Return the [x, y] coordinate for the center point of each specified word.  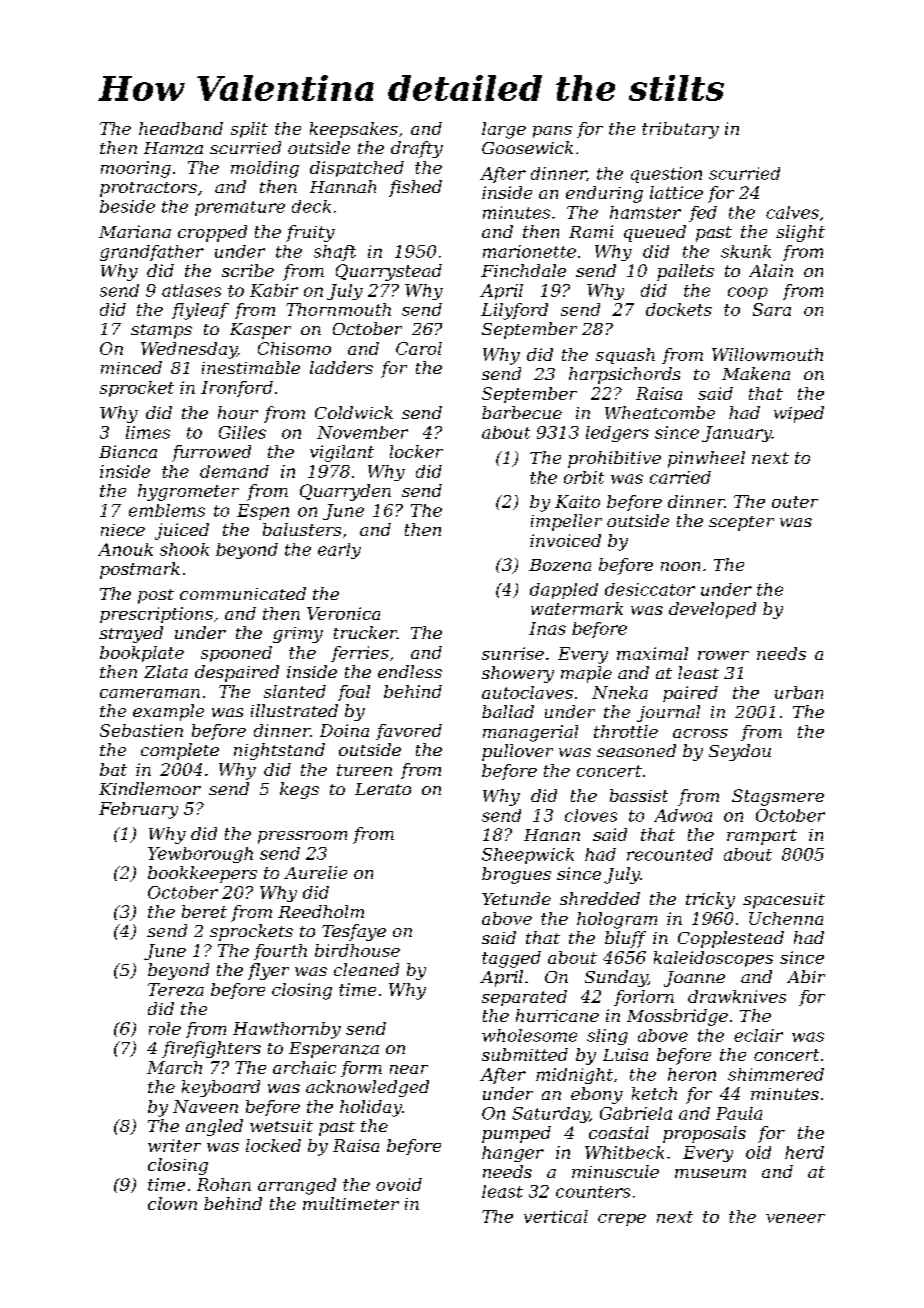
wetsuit [281, 1126]
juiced [182, 531]
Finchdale [523, 270]
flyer [268, 971]
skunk [746, 251]
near [409, 1069]
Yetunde [516, 898]
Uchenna [786, 918]
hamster [645, 212]
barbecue [522, 412]
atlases [191, 290]
